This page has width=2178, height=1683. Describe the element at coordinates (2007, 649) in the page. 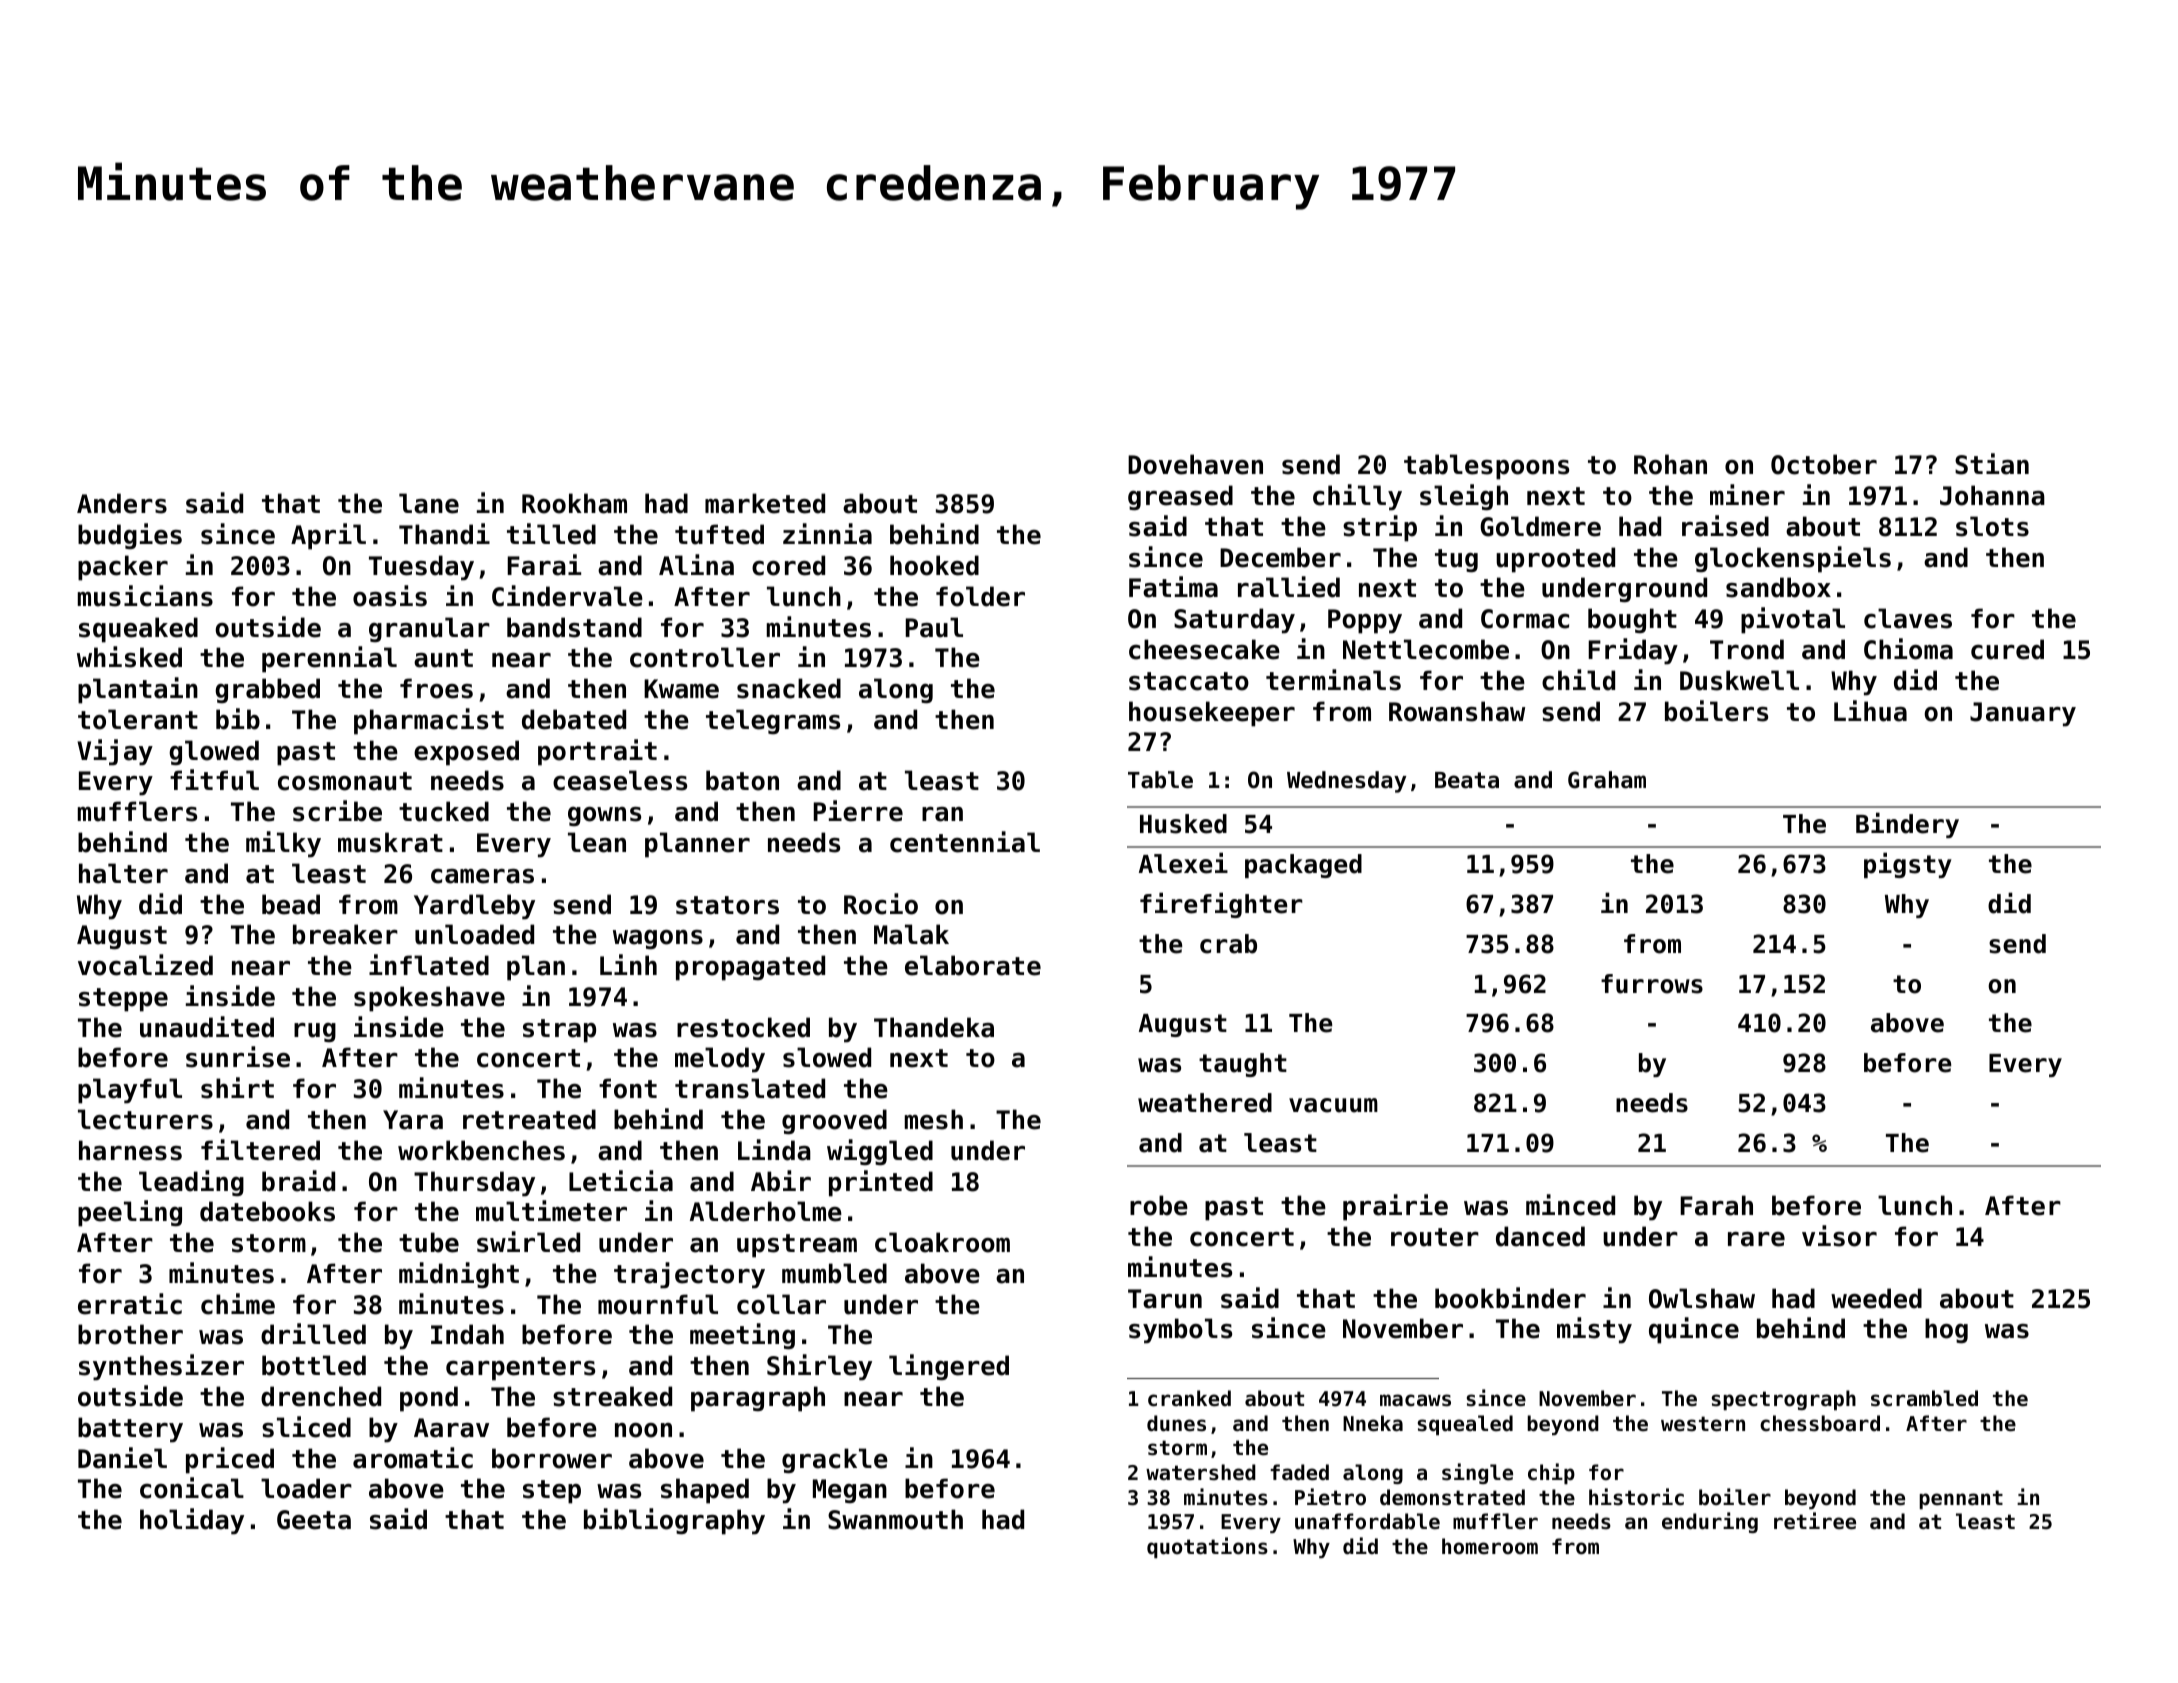

I see `cured` at that location.
